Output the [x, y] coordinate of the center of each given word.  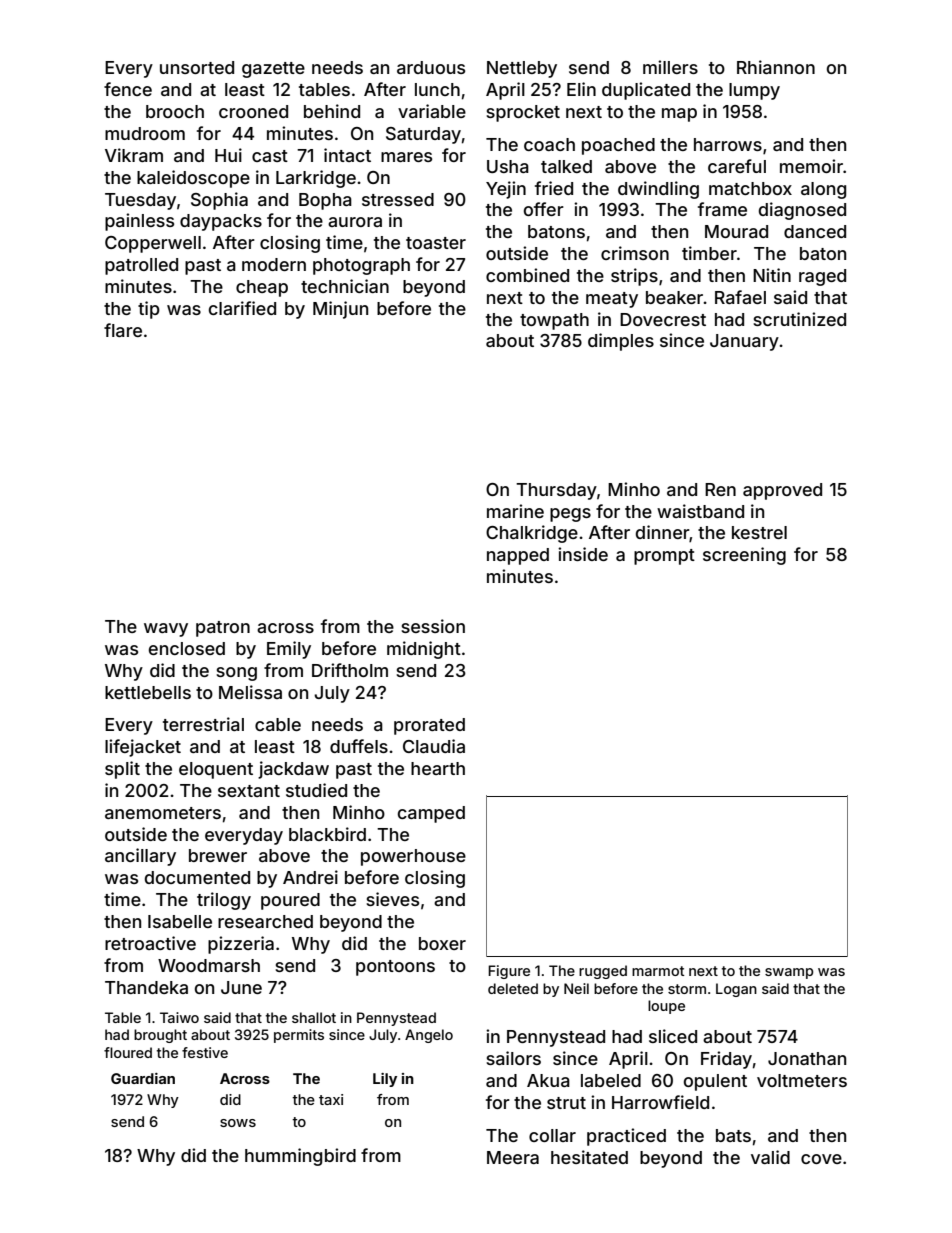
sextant [249, 791]
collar [552, 1135]
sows [238, 1123]
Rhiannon [776, 67]
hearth [438, 768]
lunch [437, 89]
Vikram [134, 155]
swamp [789, 973]
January [744, 342]
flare [123, 330]
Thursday [556, 491]
